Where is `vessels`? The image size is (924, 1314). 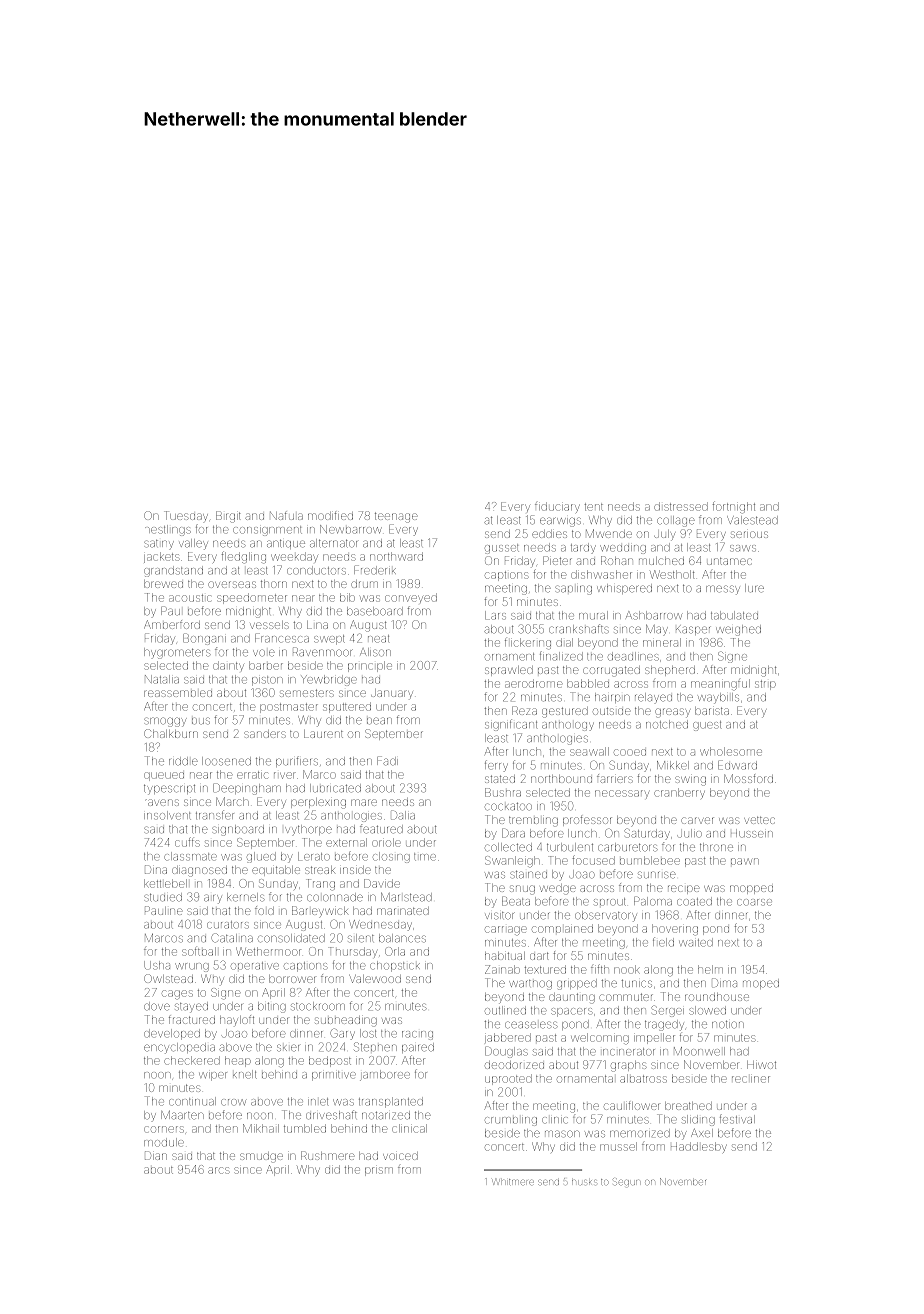
vessels is located at coordinates (269, 625).
